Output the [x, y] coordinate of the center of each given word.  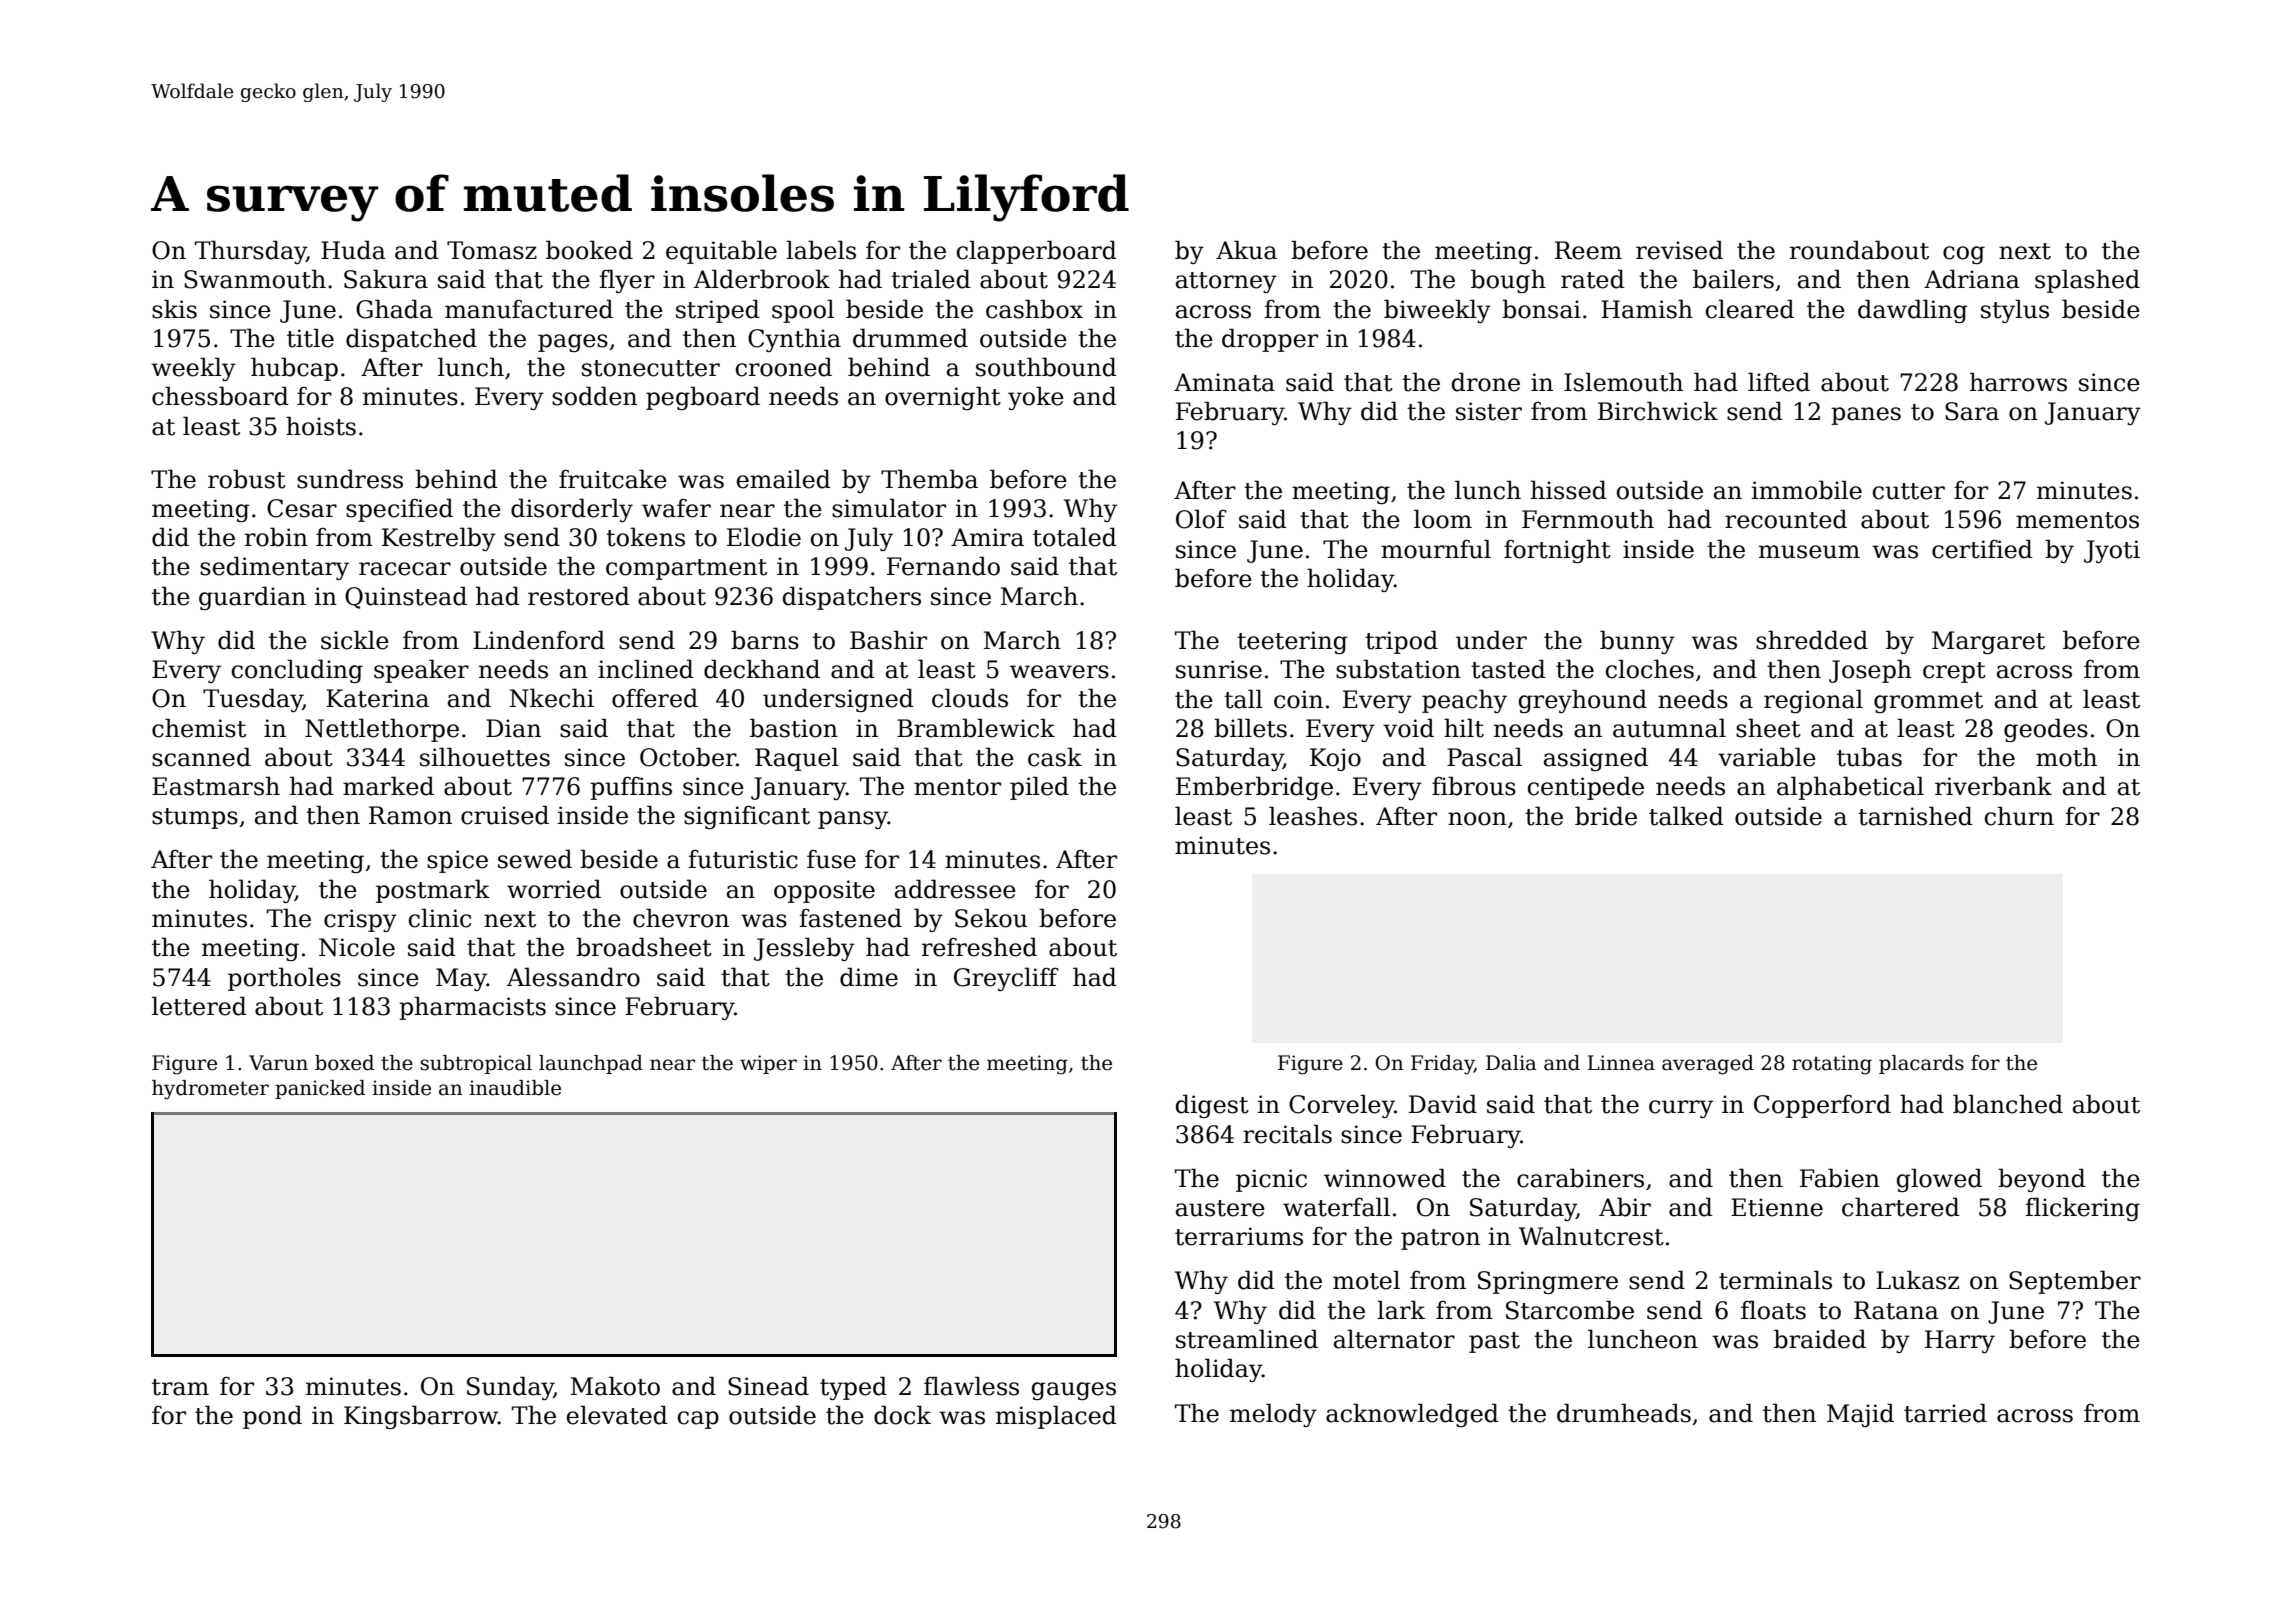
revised [1679, 250]
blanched [2008, 1104]
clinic [440, 918]
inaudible [515, 1088]
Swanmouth [255, 279]
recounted [1786, 519]
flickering [2083, 1209]
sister [1489, 411]
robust [247, 479]
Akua [1246, 250]
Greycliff [1006, 979]
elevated [617, 1415]
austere [1220, 1208]
